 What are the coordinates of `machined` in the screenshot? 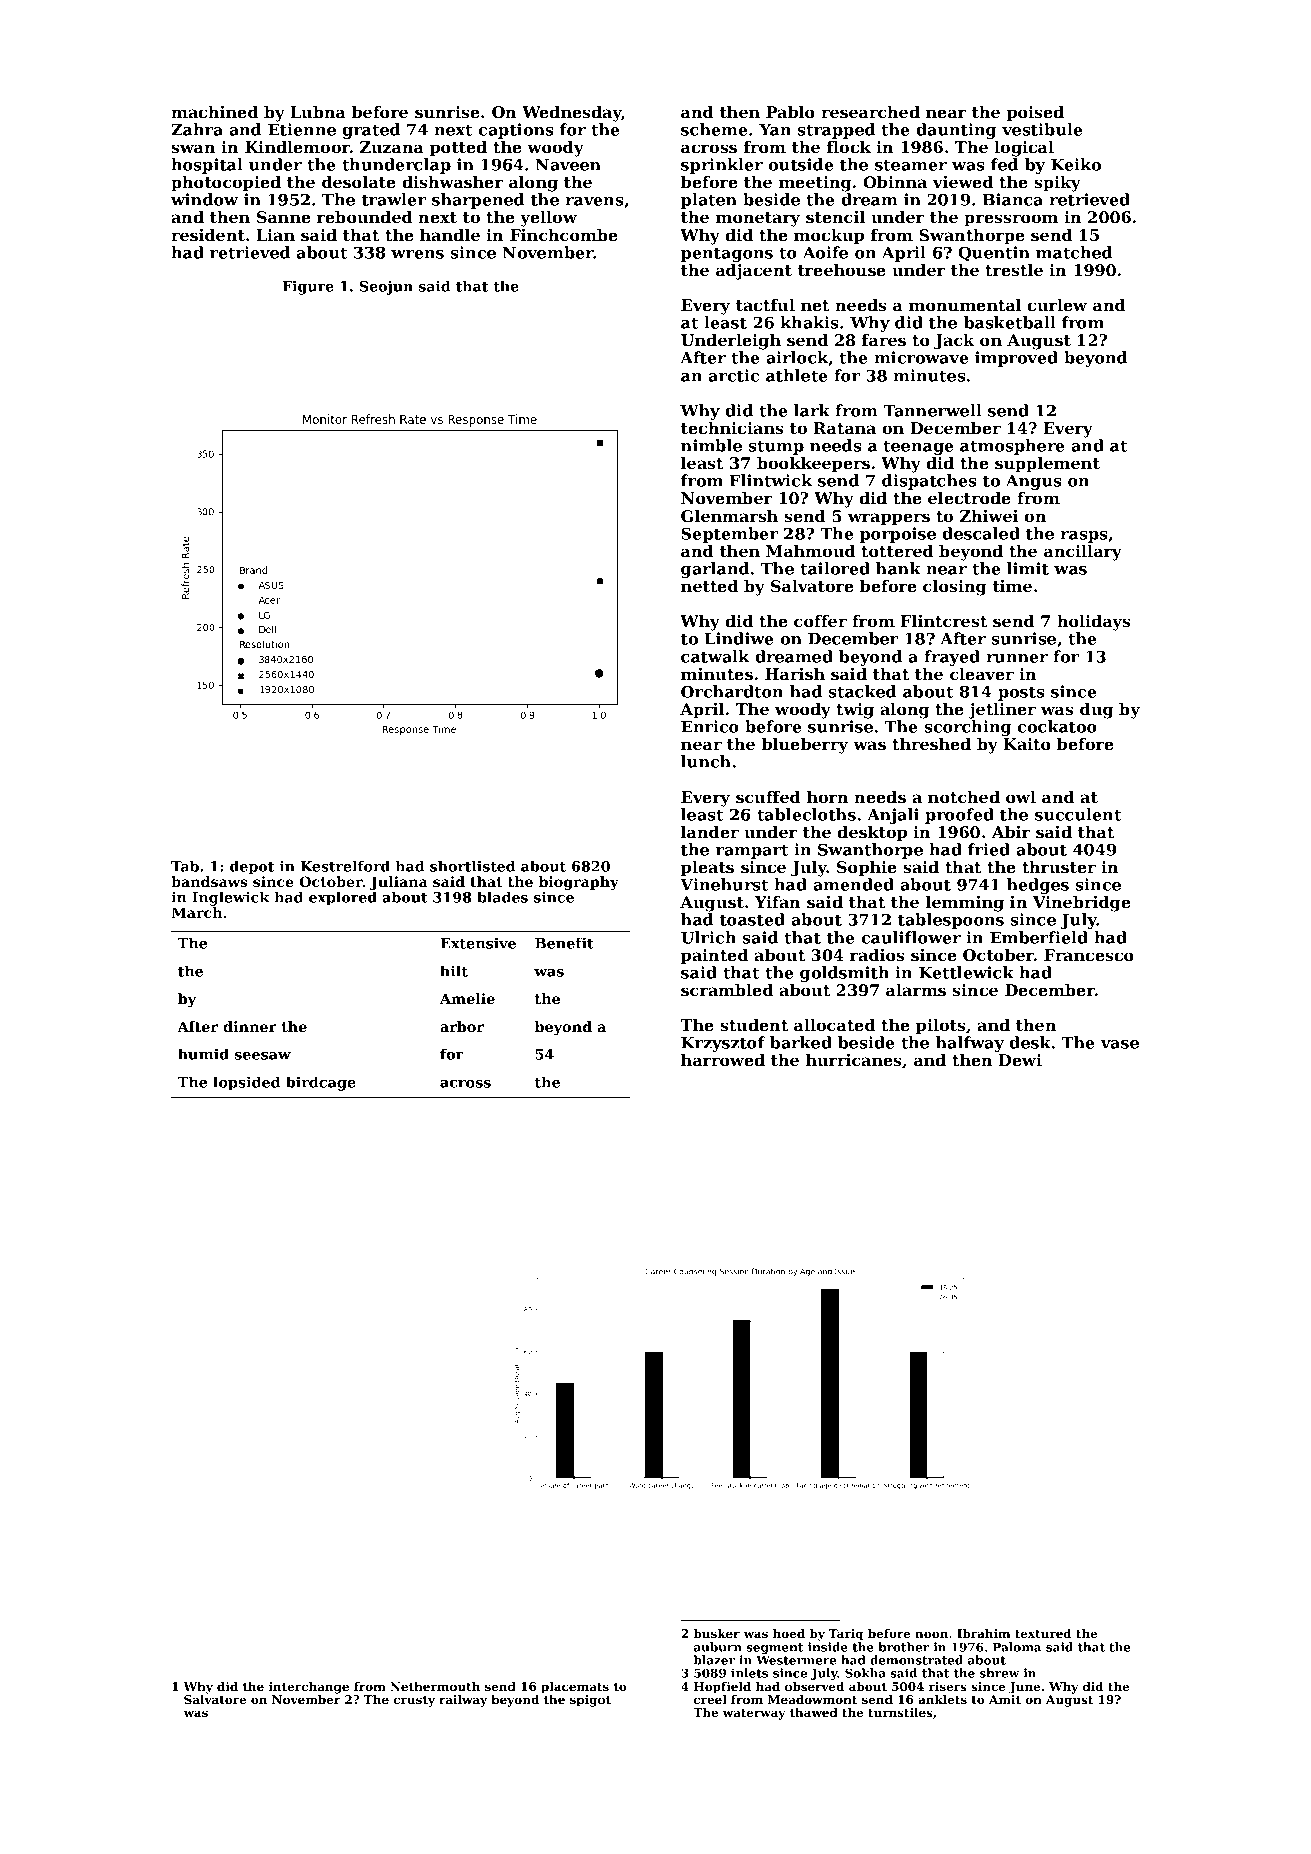 It's located at (215, 112).
